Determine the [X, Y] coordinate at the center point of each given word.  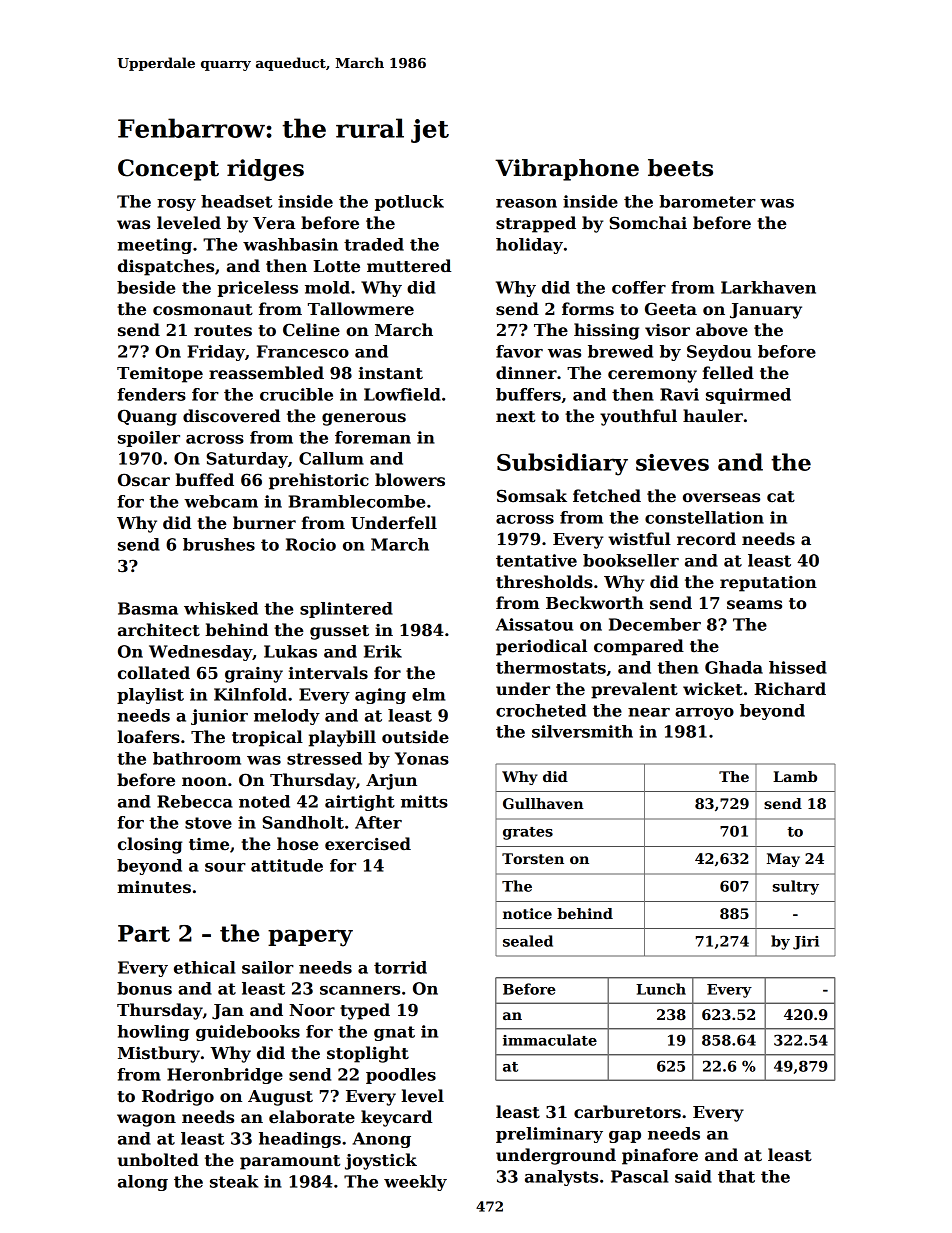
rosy [176, 205]
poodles [401, 1076]
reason [526, 203]
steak [234, 1181]
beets [680, 168]
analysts [561, 1178]
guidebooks [248, 1033]
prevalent [634, 690]
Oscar [144, 480]
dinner [526, 373]
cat [781, 497]
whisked [221, 608]
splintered [346, 610]
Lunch [661, 989]
